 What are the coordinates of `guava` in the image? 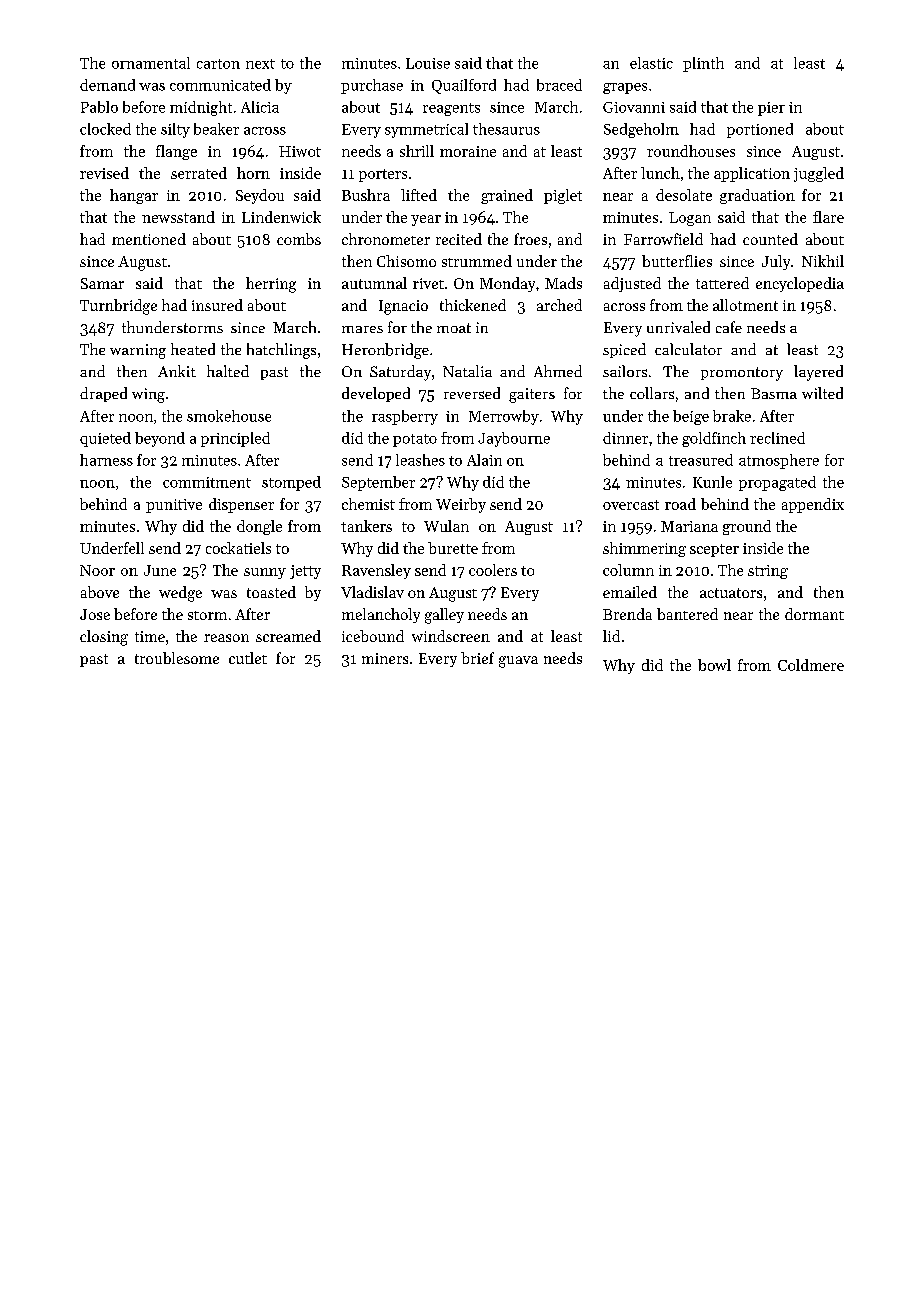 It's located at (518, 662).
